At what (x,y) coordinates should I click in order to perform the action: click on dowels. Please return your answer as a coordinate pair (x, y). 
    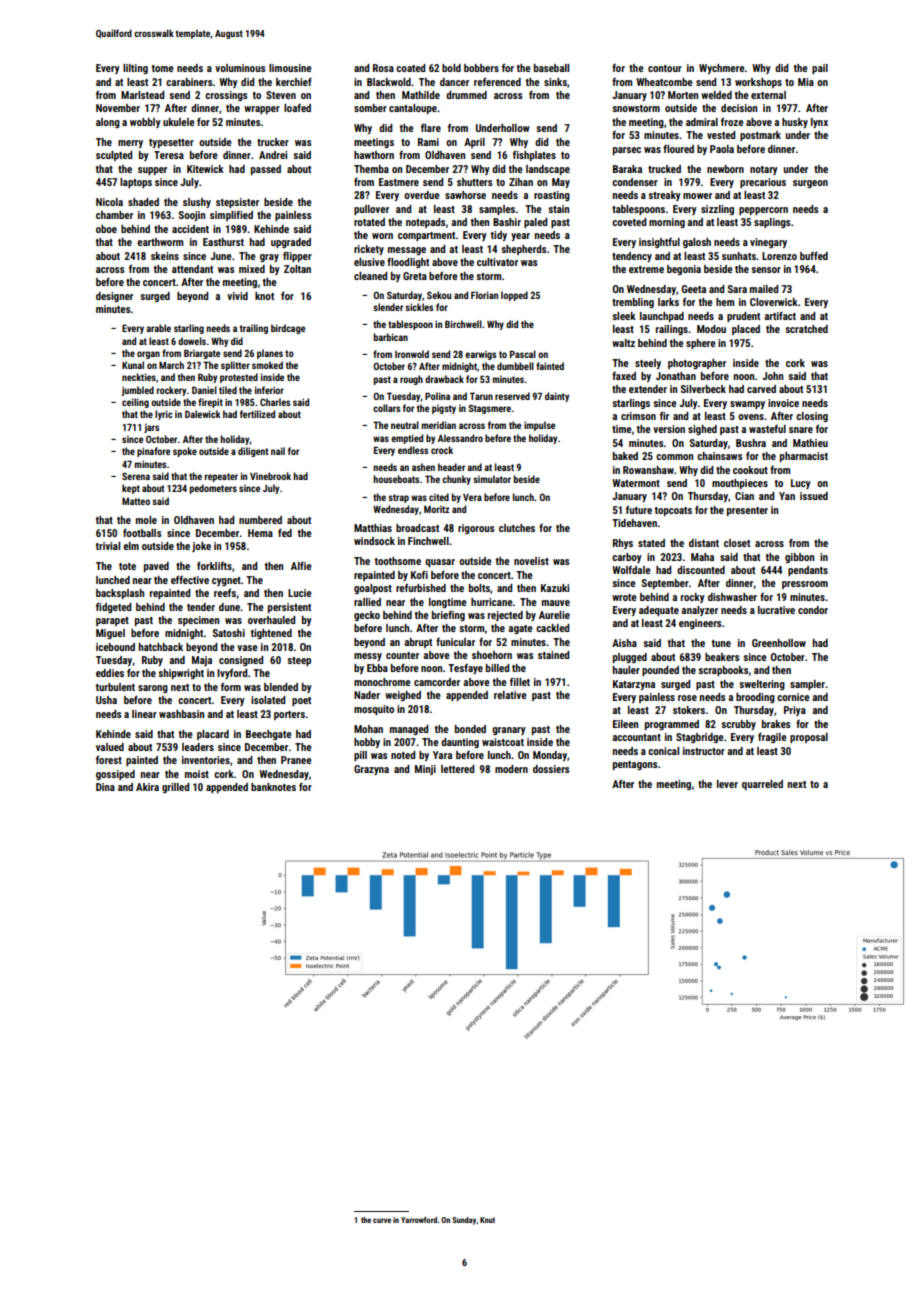
    Looking at the image, I should click on (192, 341).
